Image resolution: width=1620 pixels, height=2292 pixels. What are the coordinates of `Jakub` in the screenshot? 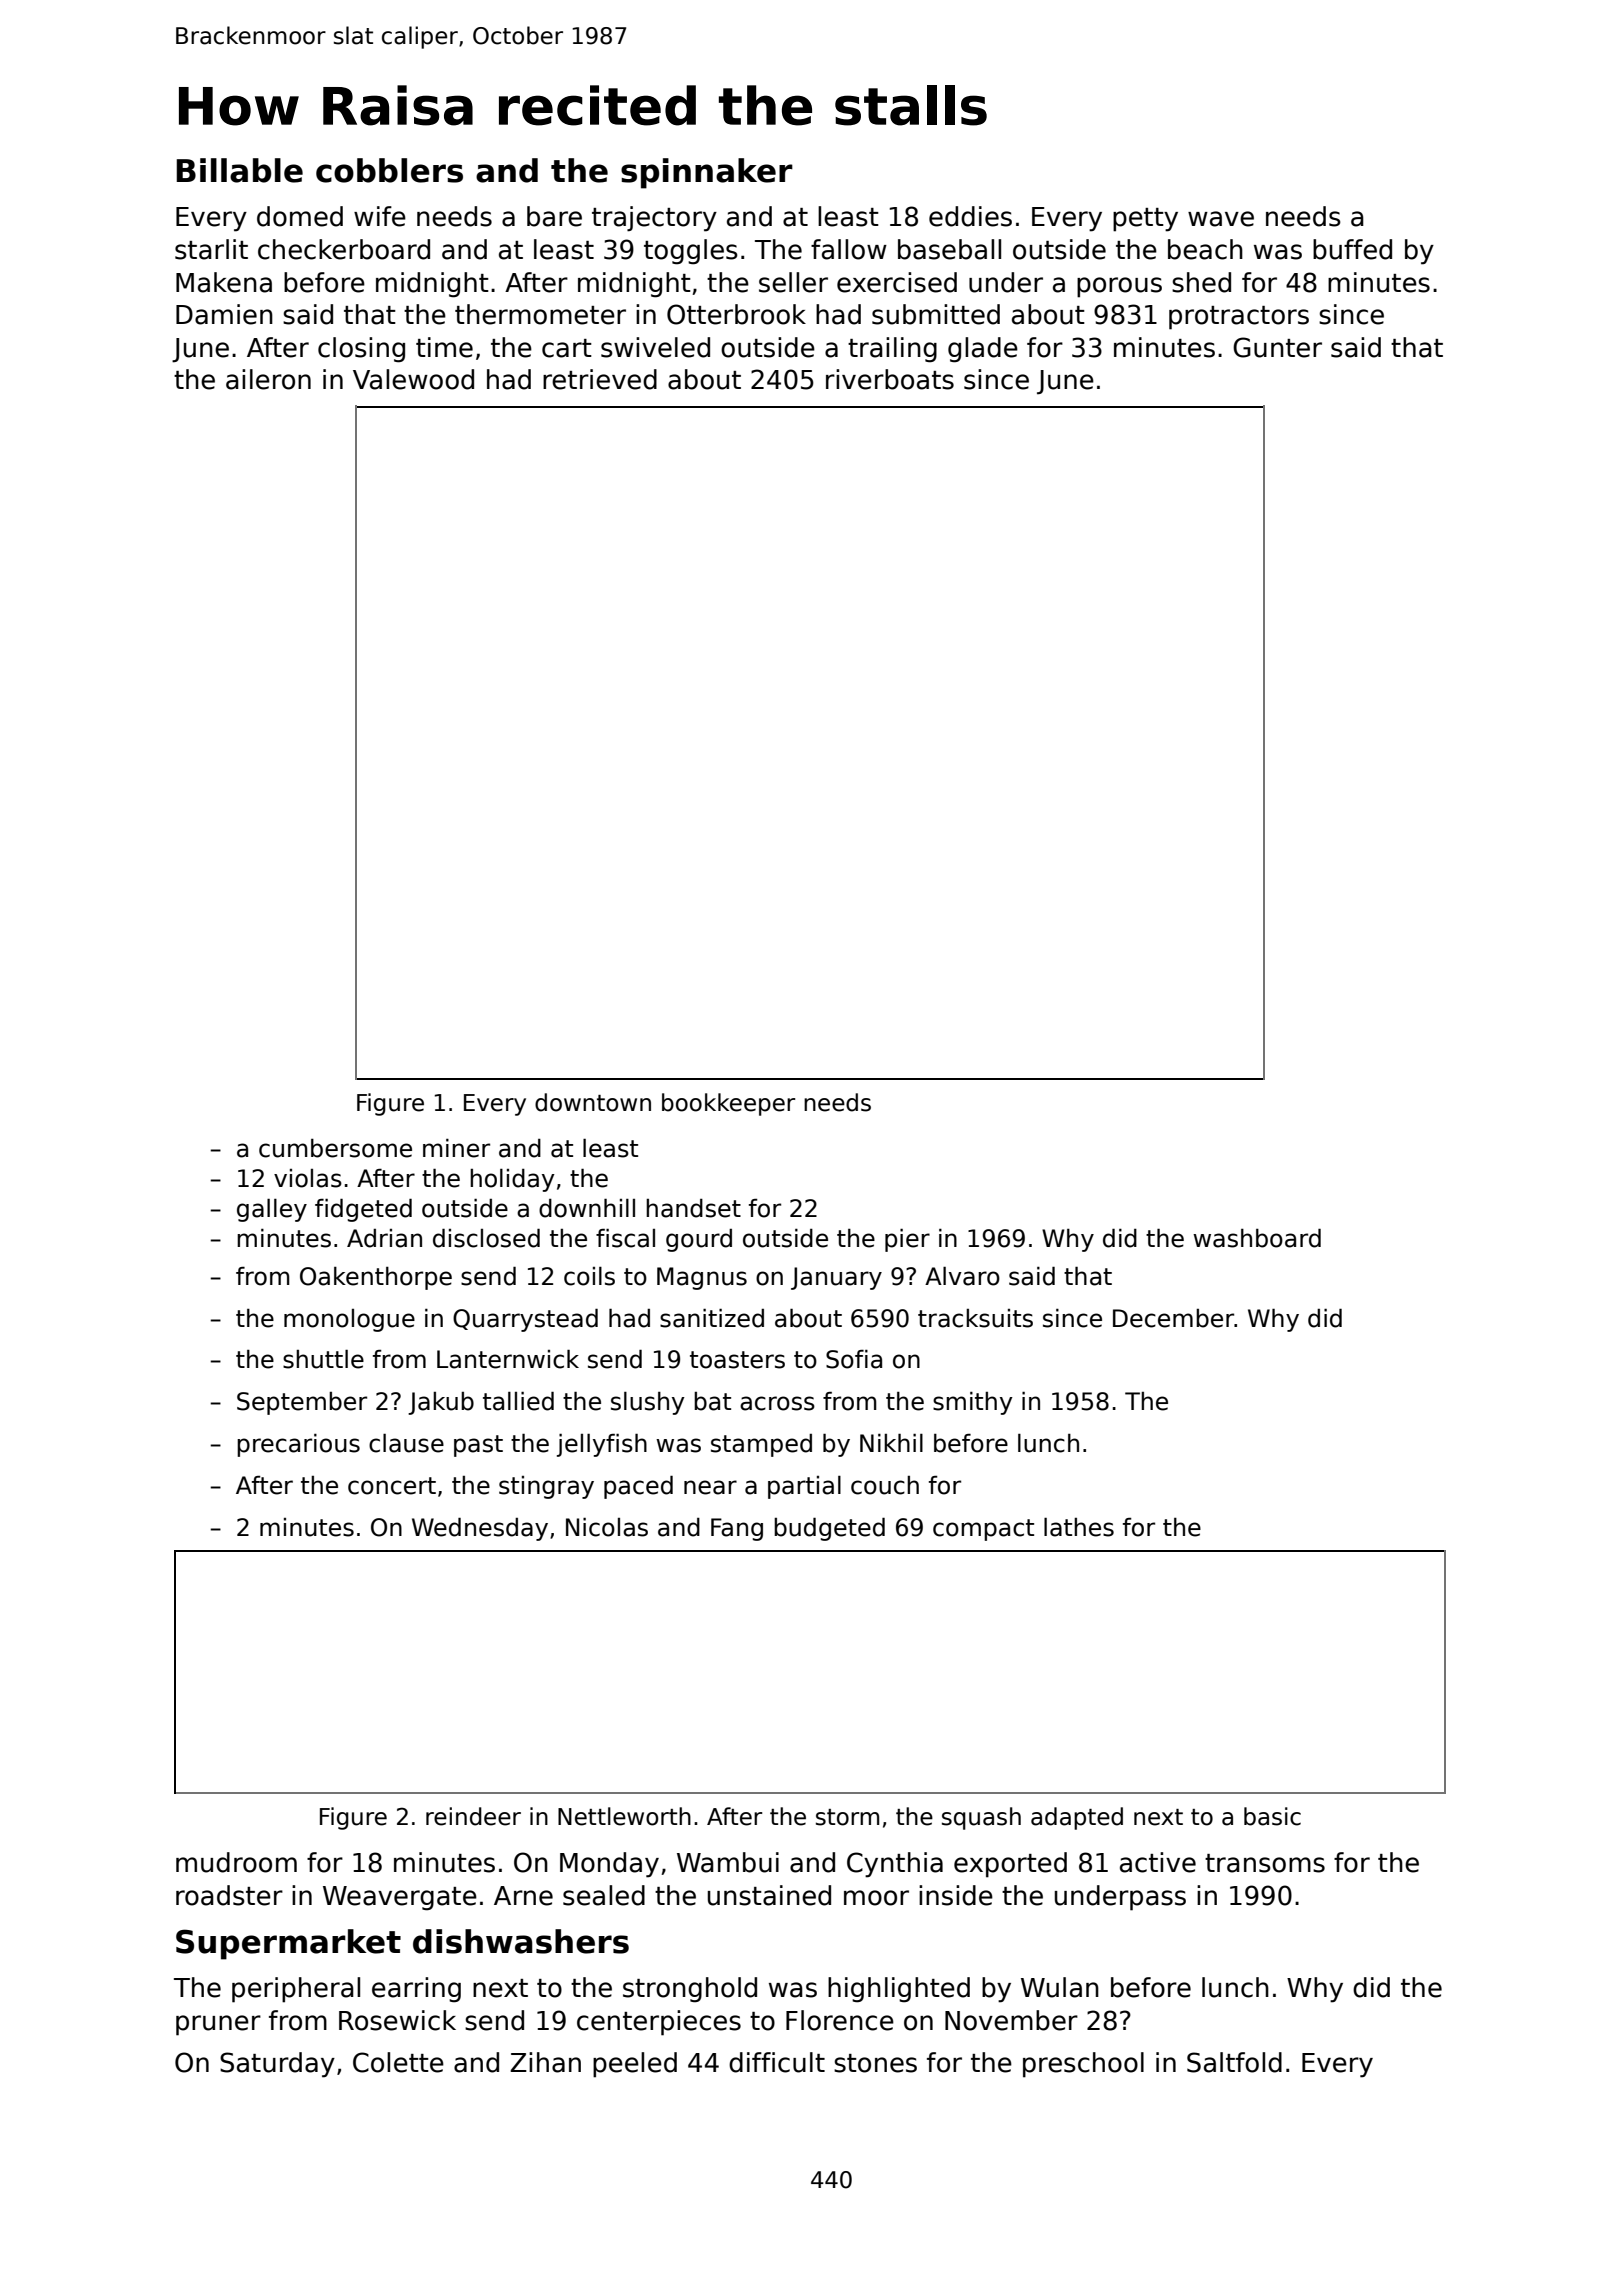 It's located at (441, 1403).
